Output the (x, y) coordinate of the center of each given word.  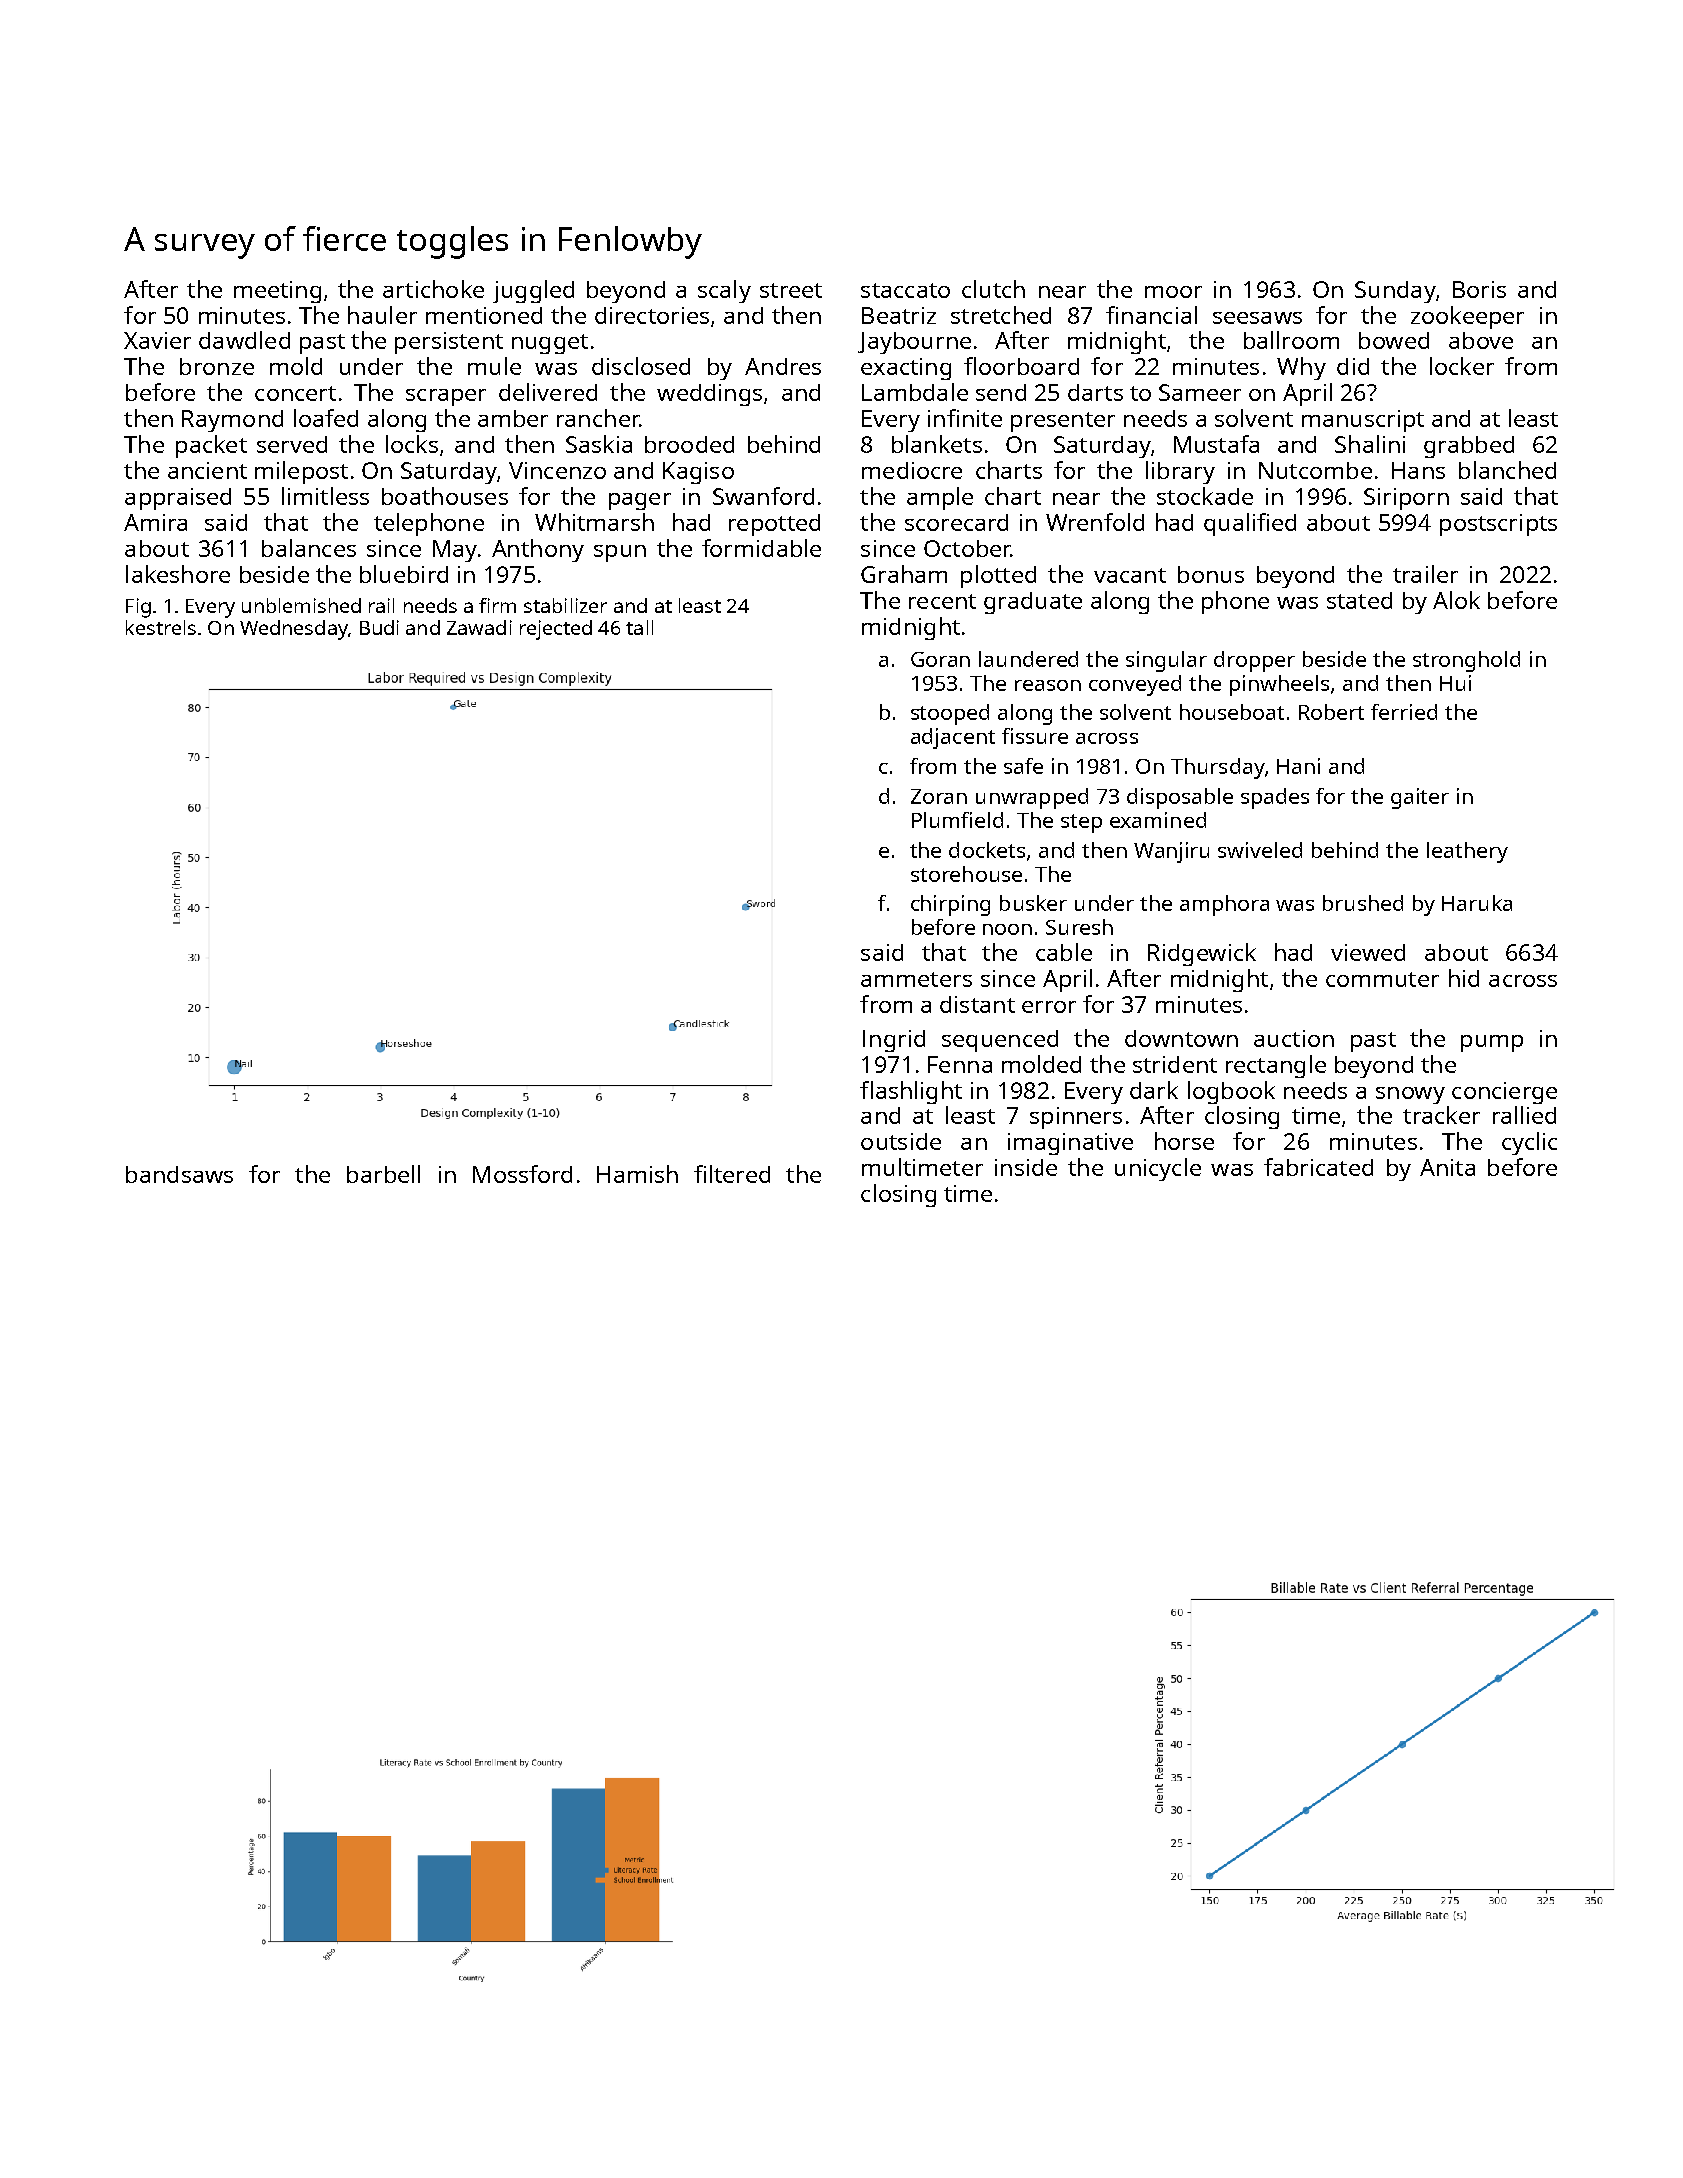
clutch (993, 289)
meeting (277, 292)
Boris (1479, 289)
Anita (1447, 1167)
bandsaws (179, 1174)
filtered (732, 1174)
